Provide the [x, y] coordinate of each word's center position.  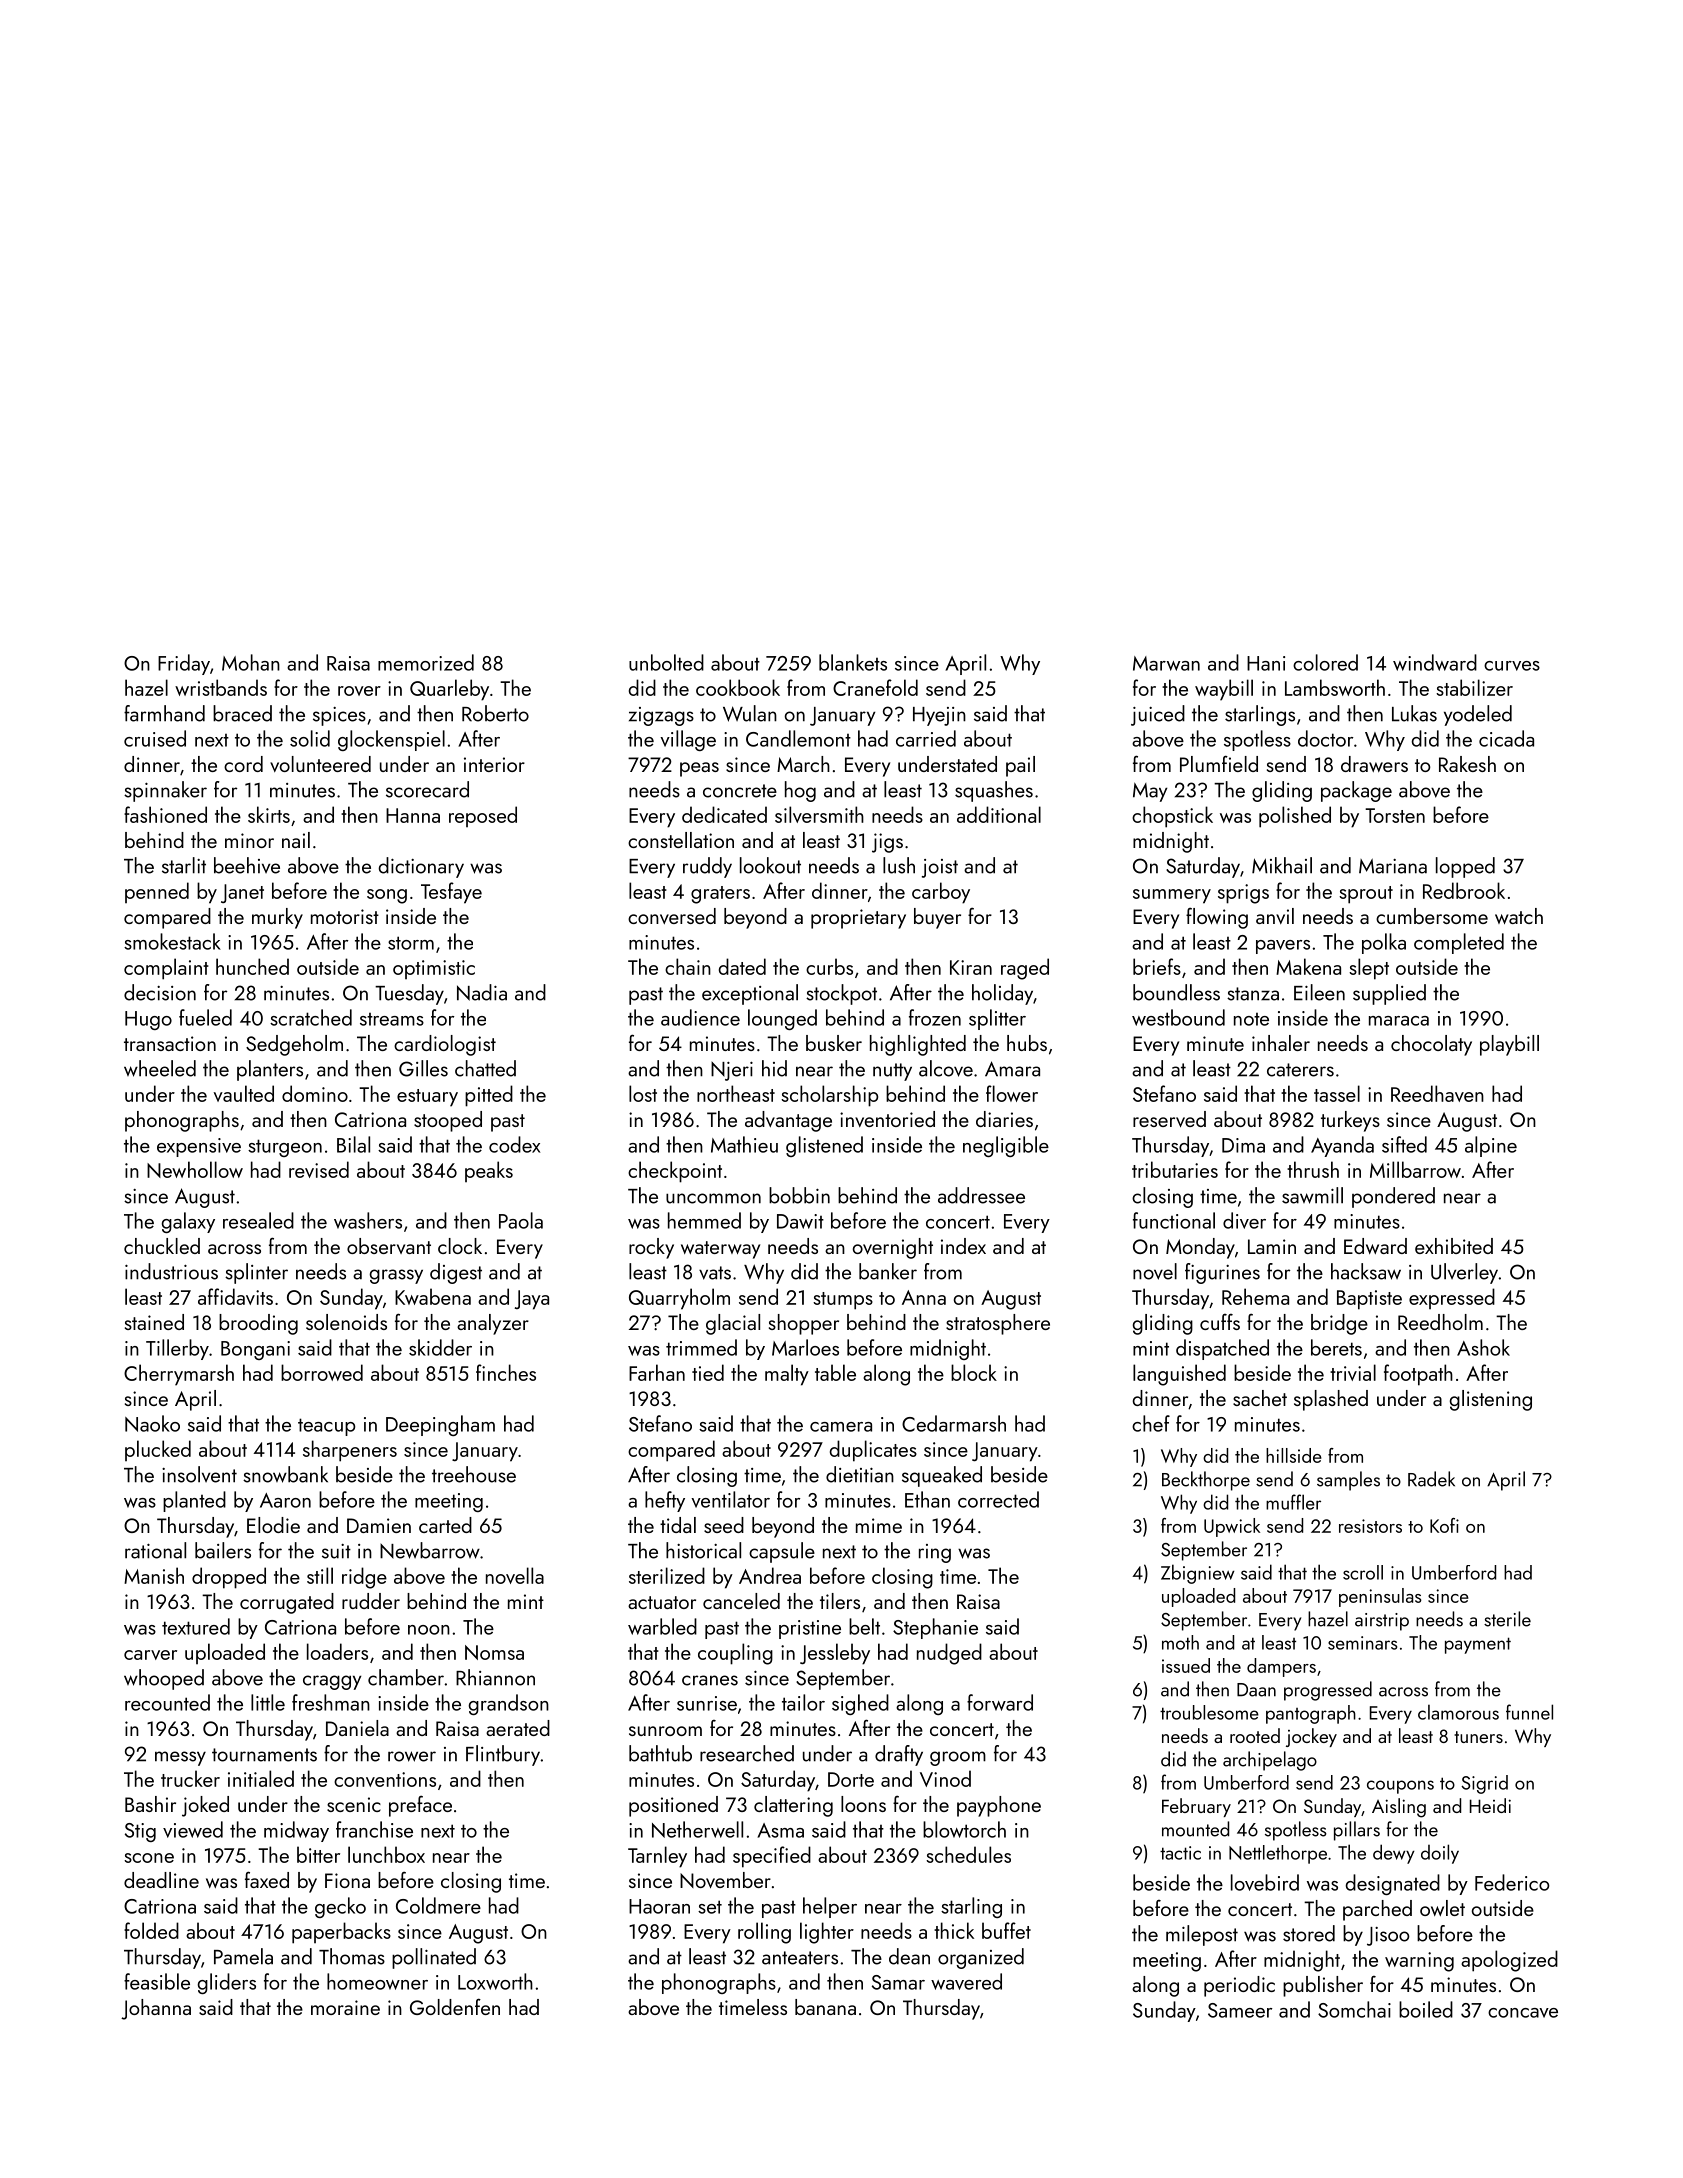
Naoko [152, 1423]
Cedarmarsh [954, 1423]
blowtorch [964, 1829]
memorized [426, 662]
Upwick [1232, 1527]
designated [1393, 1884]
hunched [252, 966]
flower [1012, 1093]
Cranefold [875, 687]
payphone [999, 1806]
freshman [331, 1702]
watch [1519, 916]
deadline [161, 1880]
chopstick [1172, 817]
